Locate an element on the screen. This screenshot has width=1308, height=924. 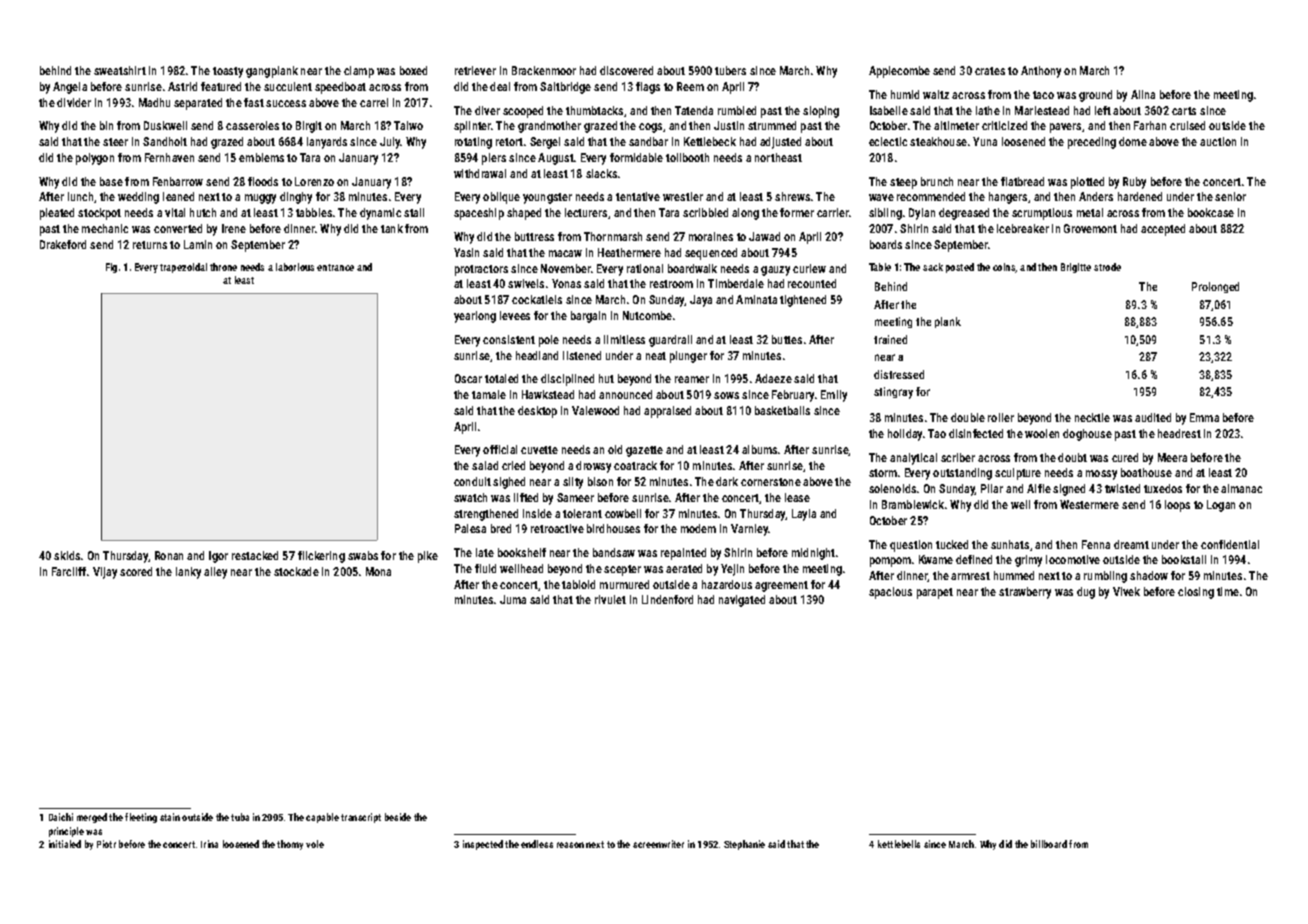
billboard is located at coordinates (1049, 844).
